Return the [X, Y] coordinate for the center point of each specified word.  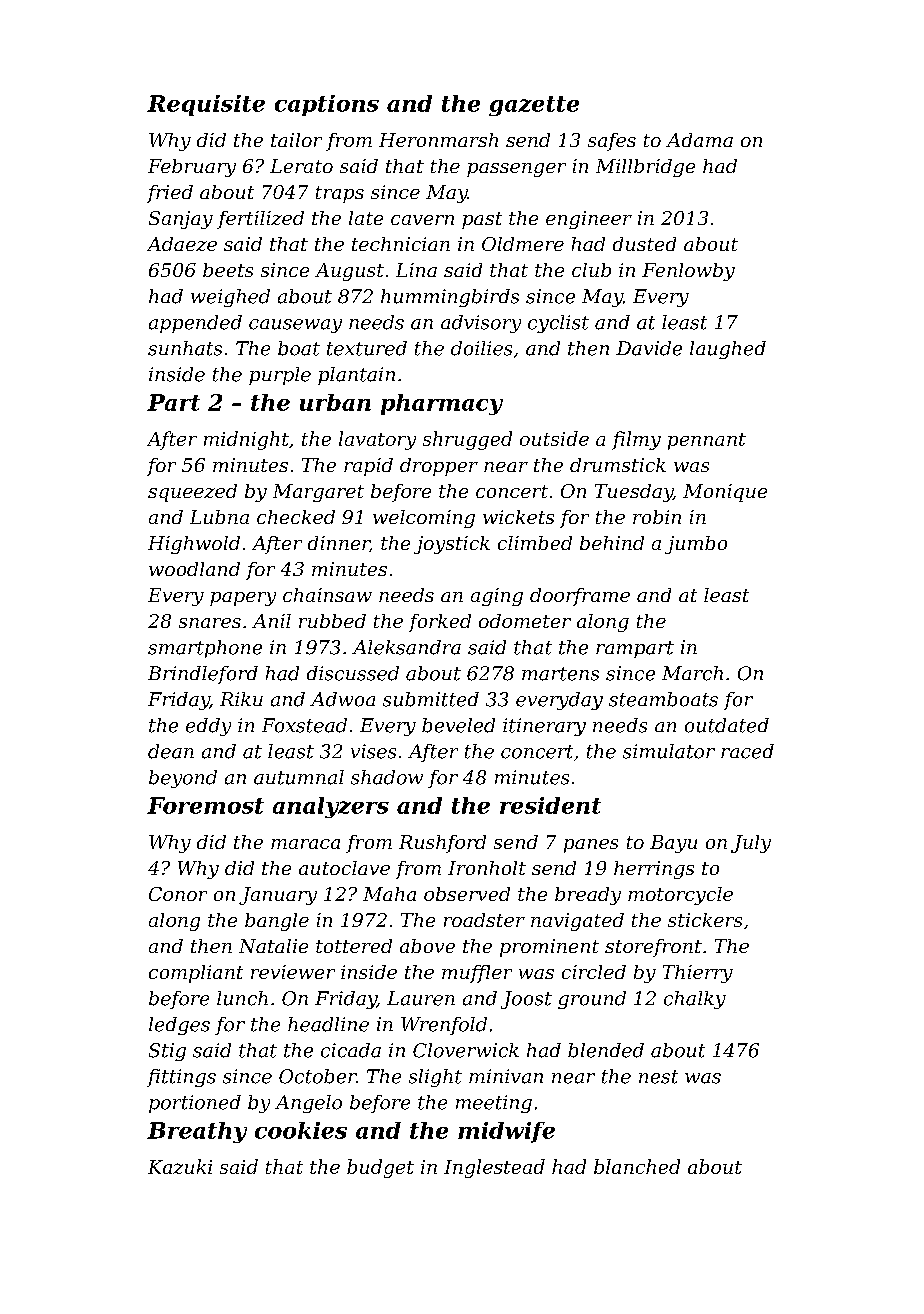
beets [228, 270]
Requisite [206, 105]
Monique [725, 493]
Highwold [194, 545]
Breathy [197, 1132]
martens [560, 674]
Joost [526, 1000]
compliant [196, 974]
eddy [208, 727]
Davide [649, 348]
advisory [481, 324]
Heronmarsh [438, 140]
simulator [669, 751]
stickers [705, 920]
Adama [699, 140]
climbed [535, 543]
